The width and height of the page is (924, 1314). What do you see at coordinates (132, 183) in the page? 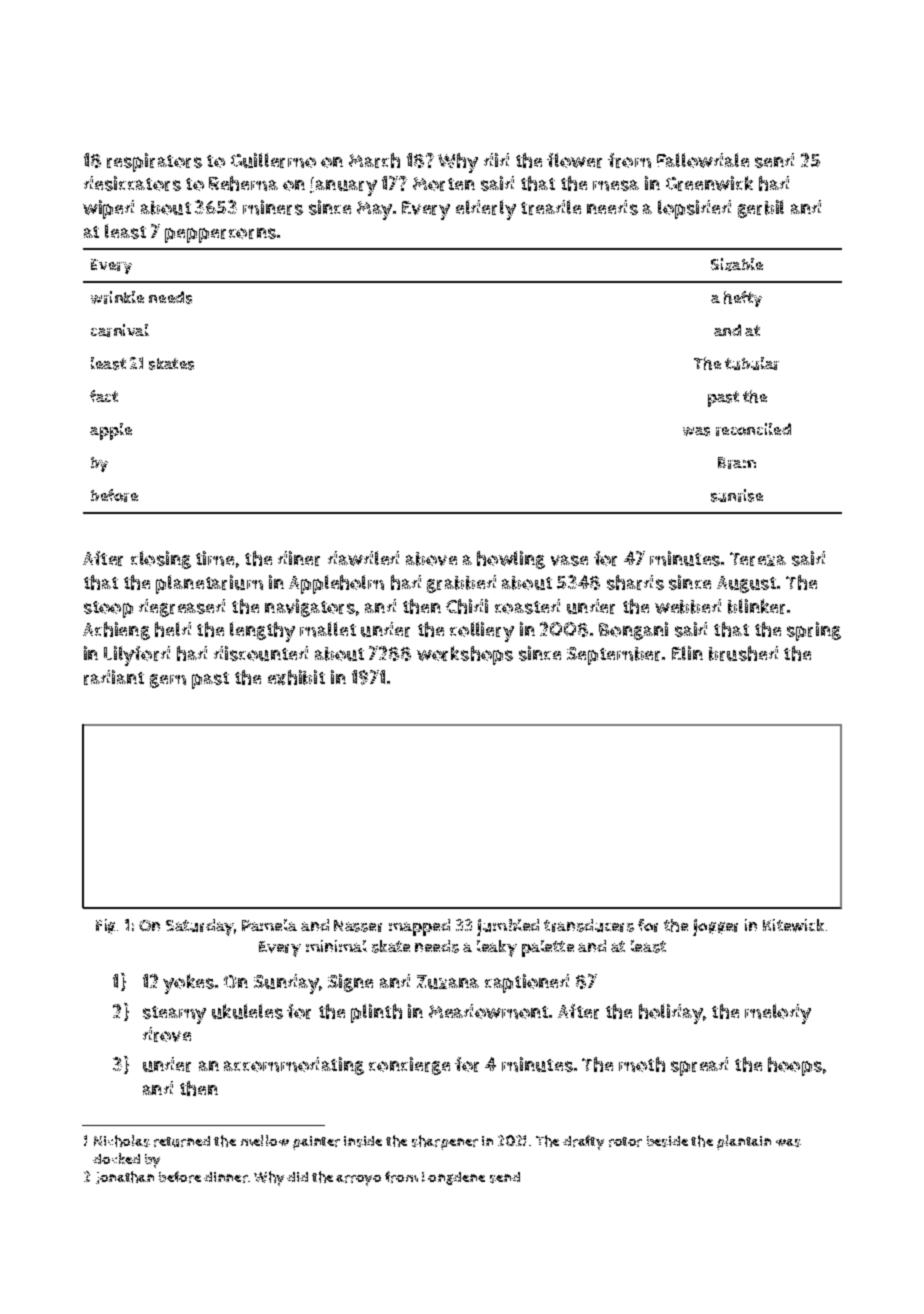
I see `desiccators` at bounding box center [132, 183].
